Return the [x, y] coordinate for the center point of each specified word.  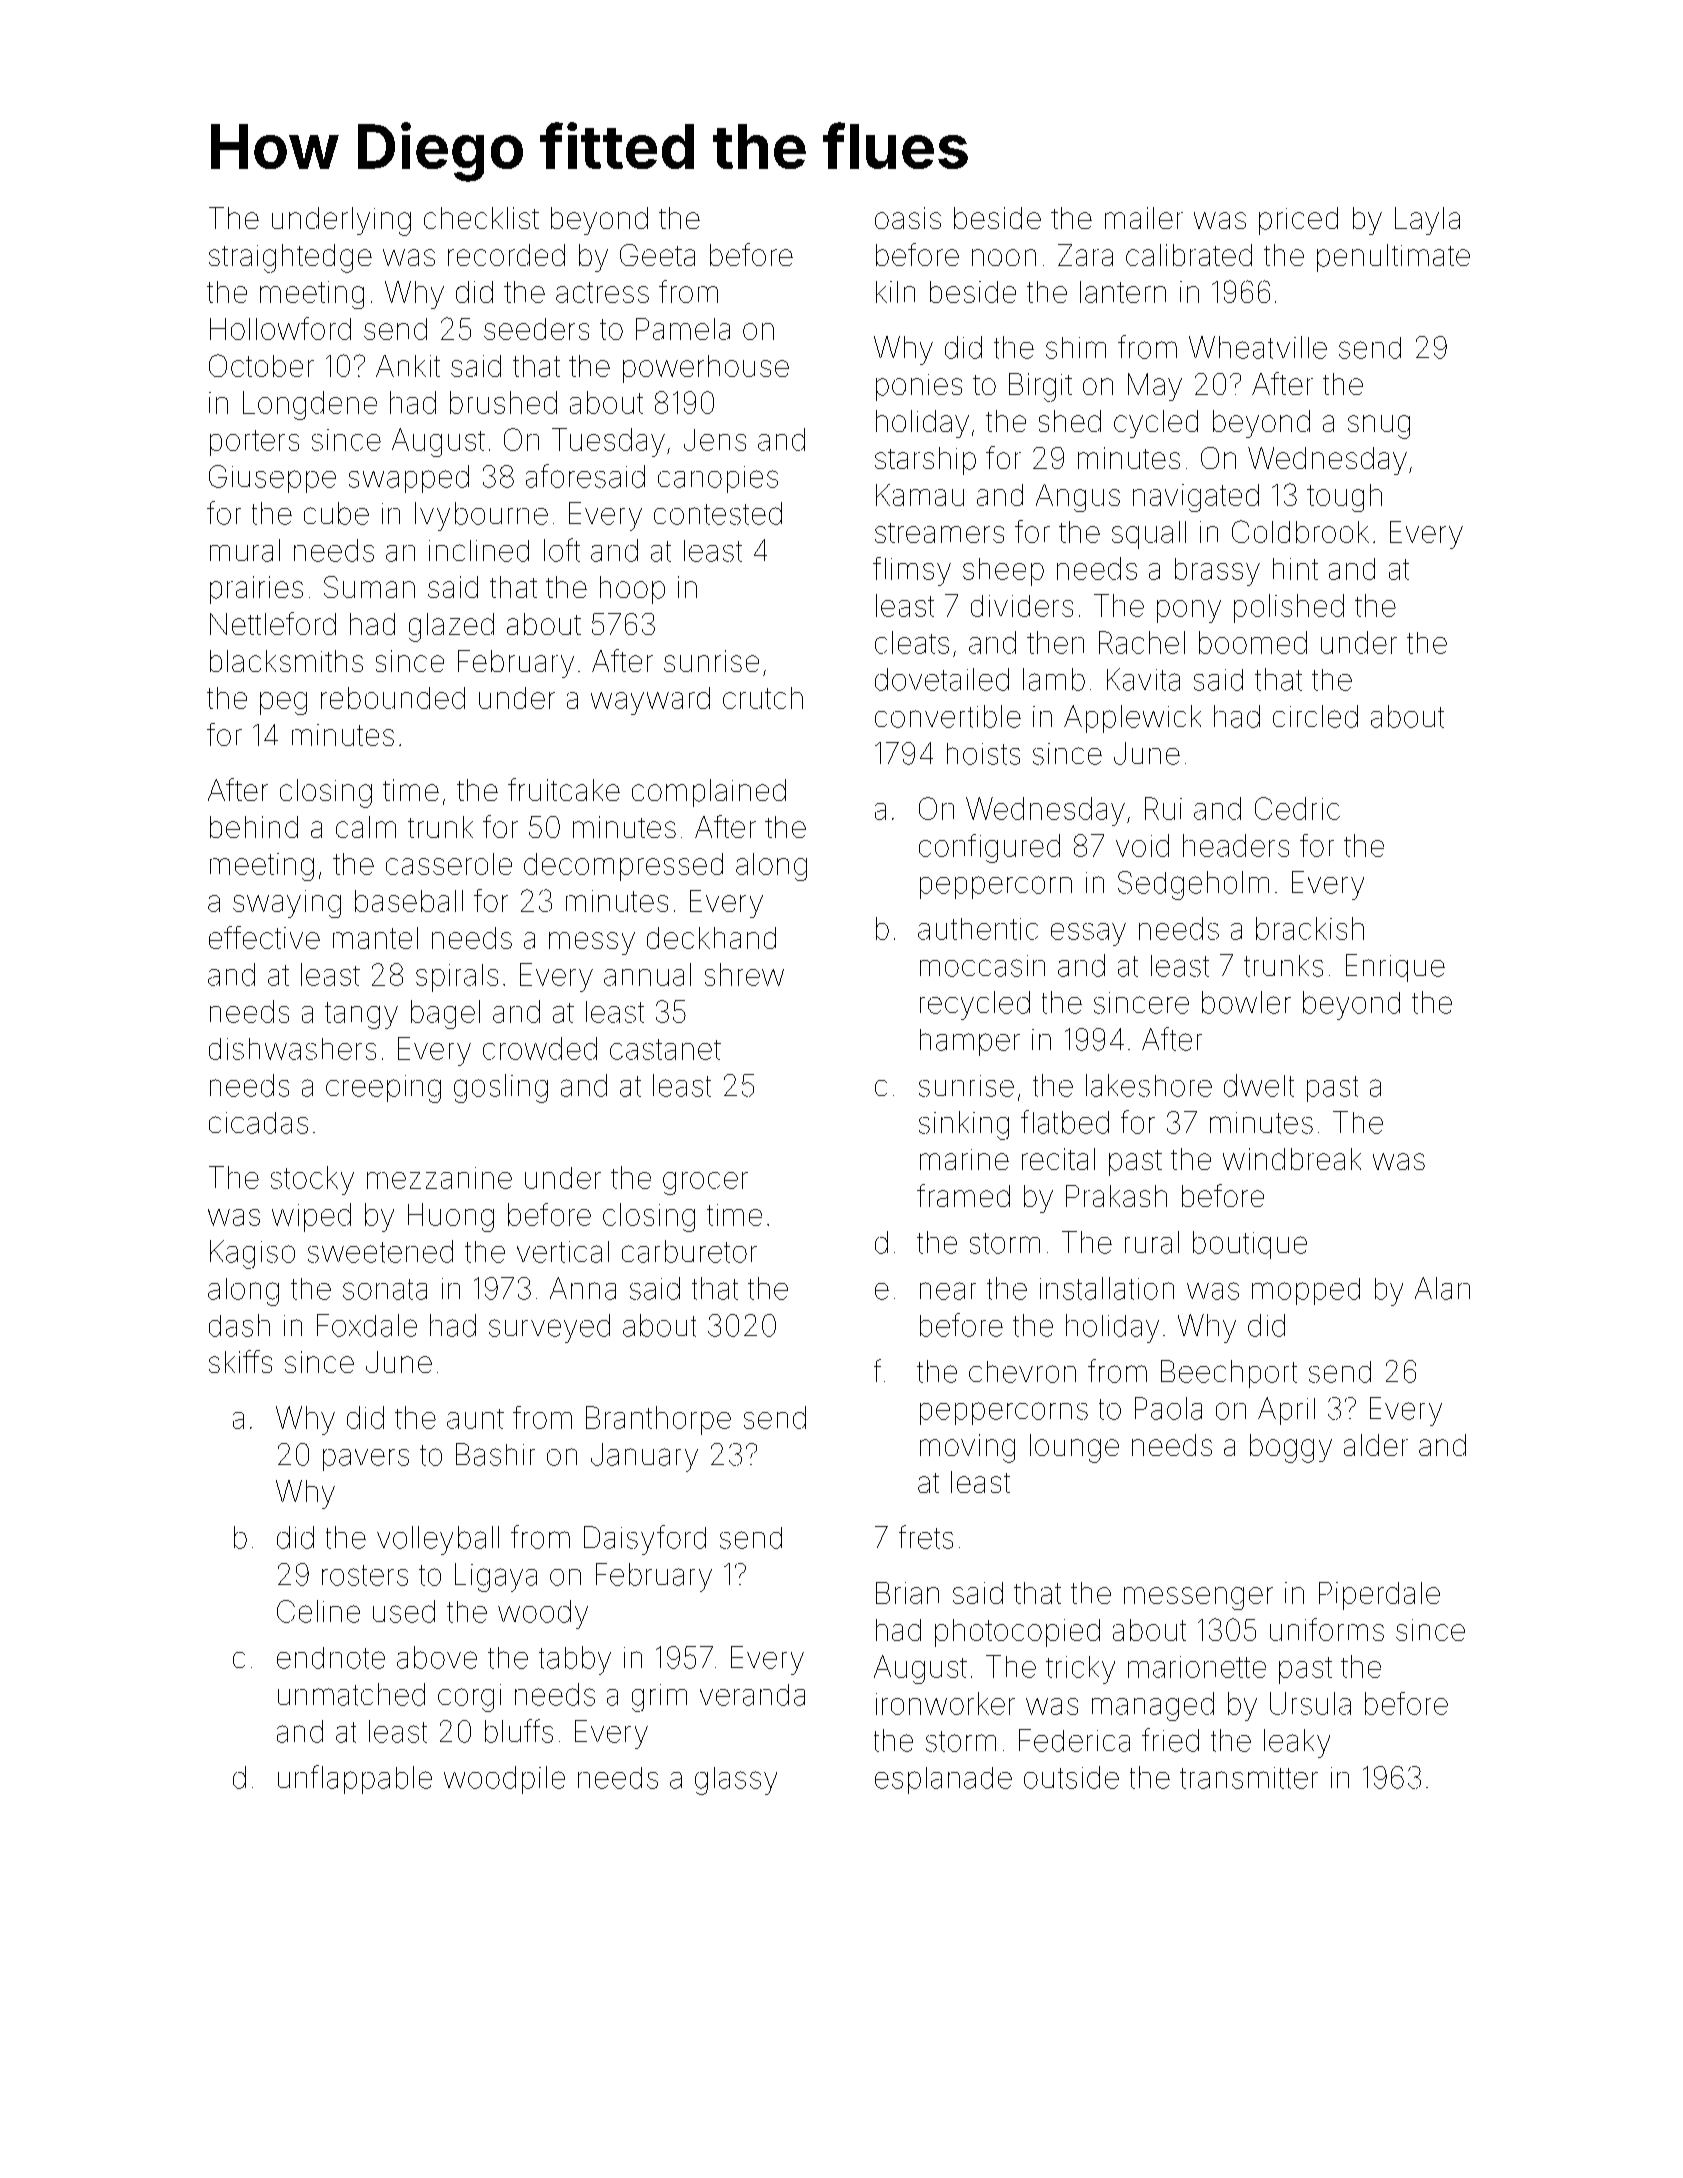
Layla [1427, 221]
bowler [1246, 1002]
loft [562, 550]
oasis [908, 218]
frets [926, 1537]
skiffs [240, 1361]
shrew [744, 974]
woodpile [504, 1780]
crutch [763, 698]
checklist [481, 218]
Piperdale [1379, 1596]
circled [1315, 716]
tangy [361, 1015]
